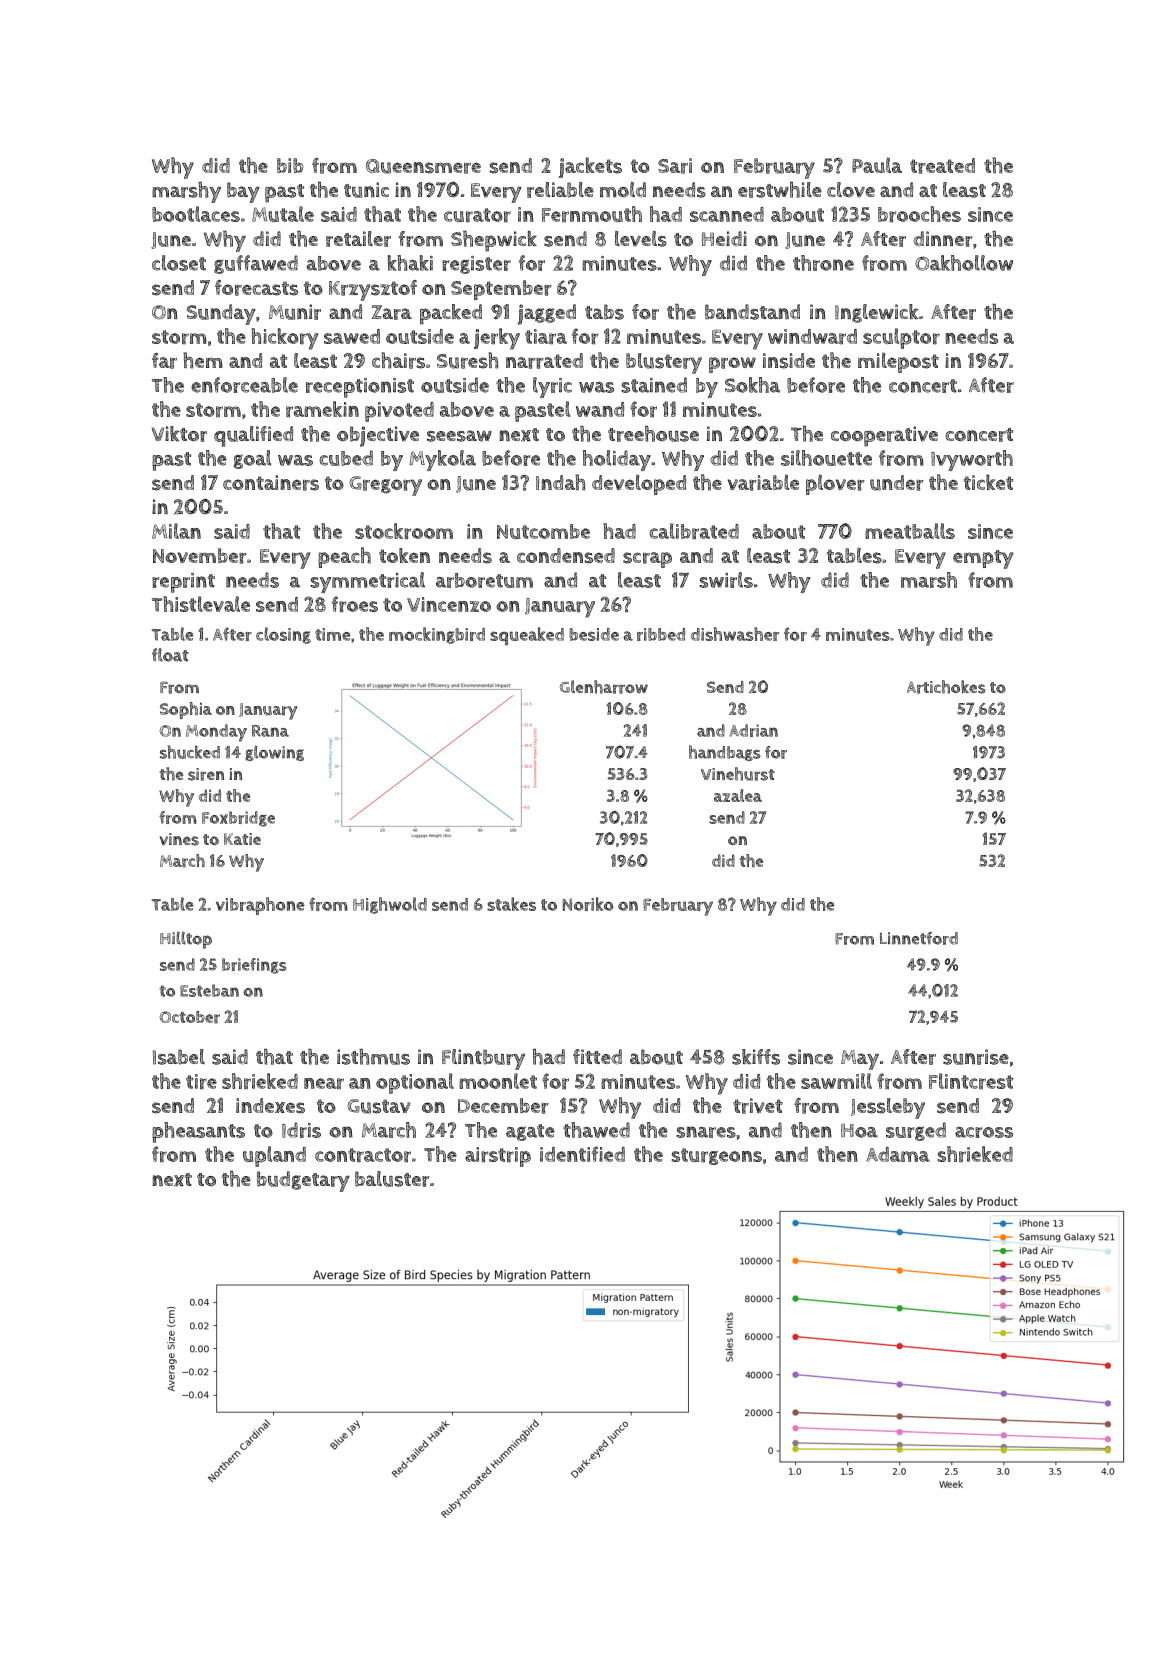 The image size is (1165, 1654). What do you see at coordinates (725, 753) in the page?
I see `handbags` at bounding box center [725, 753].
